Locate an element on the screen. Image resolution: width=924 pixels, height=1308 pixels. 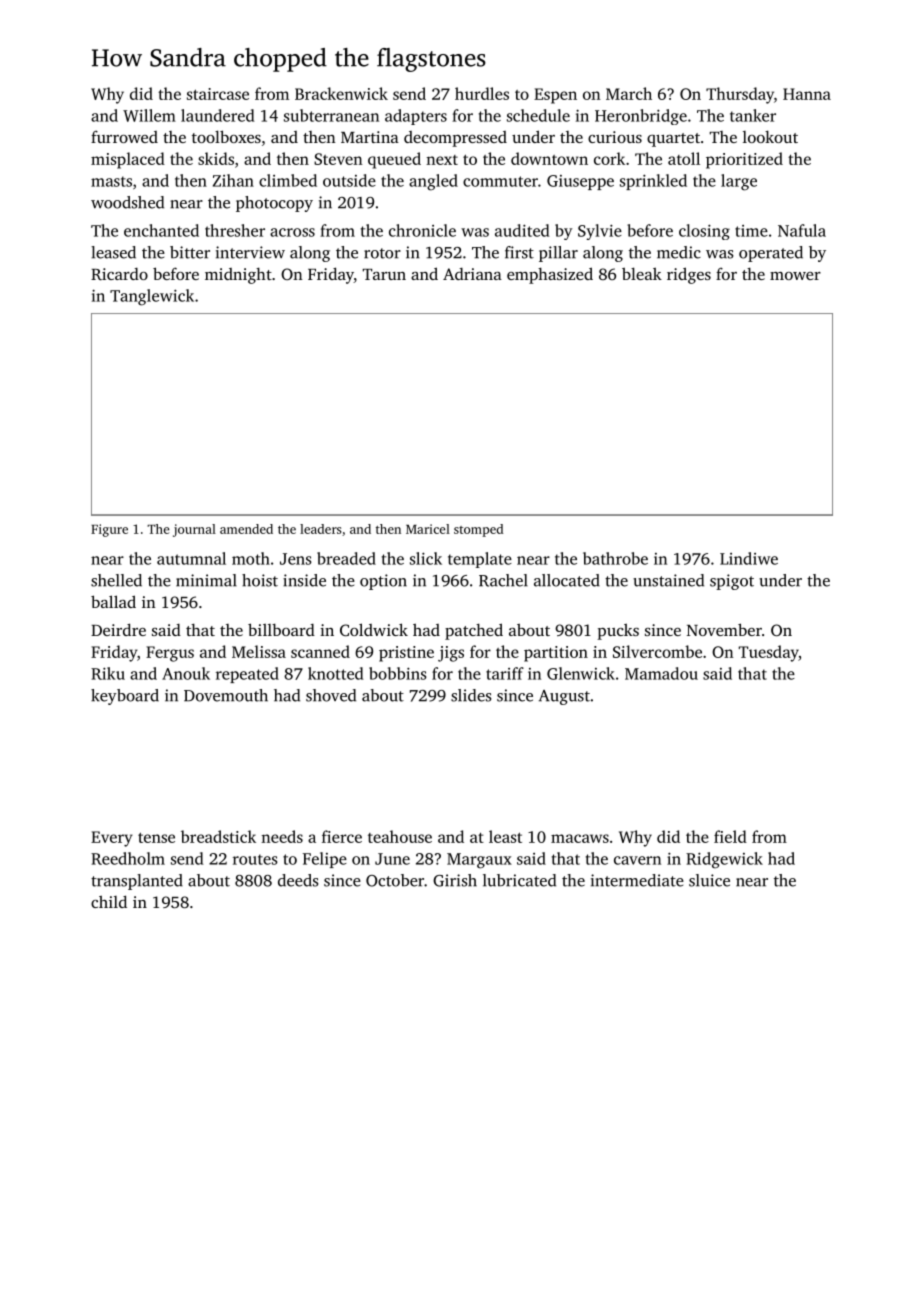
Lindiwe is located at coordinates (749, 558).
